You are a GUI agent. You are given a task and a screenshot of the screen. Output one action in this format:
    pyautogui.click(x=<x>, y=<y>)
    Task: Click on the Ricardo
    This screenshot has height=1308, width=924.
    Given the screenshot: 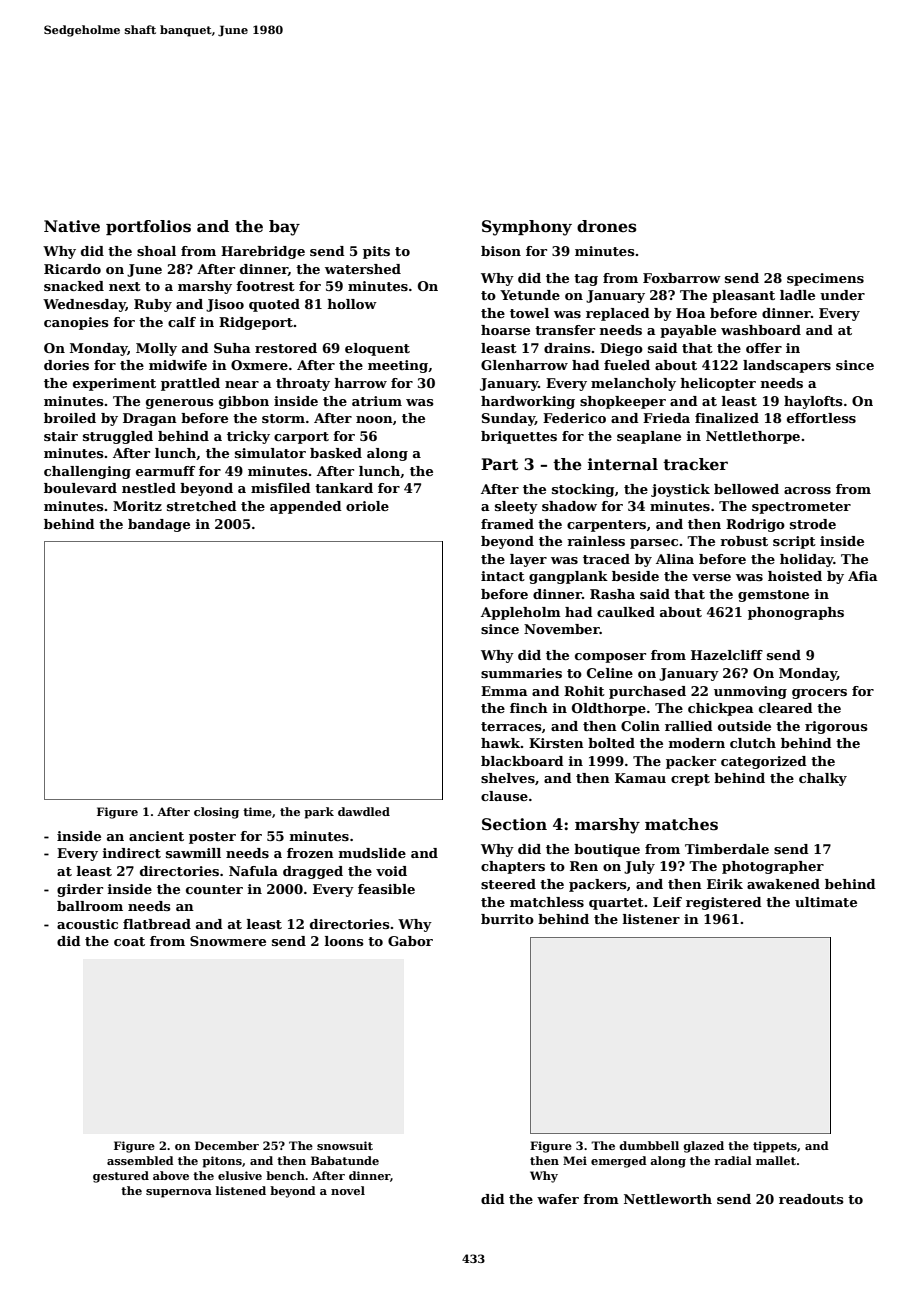 What is the action you would take?
    pyautogui.click(x=72, y=269)
